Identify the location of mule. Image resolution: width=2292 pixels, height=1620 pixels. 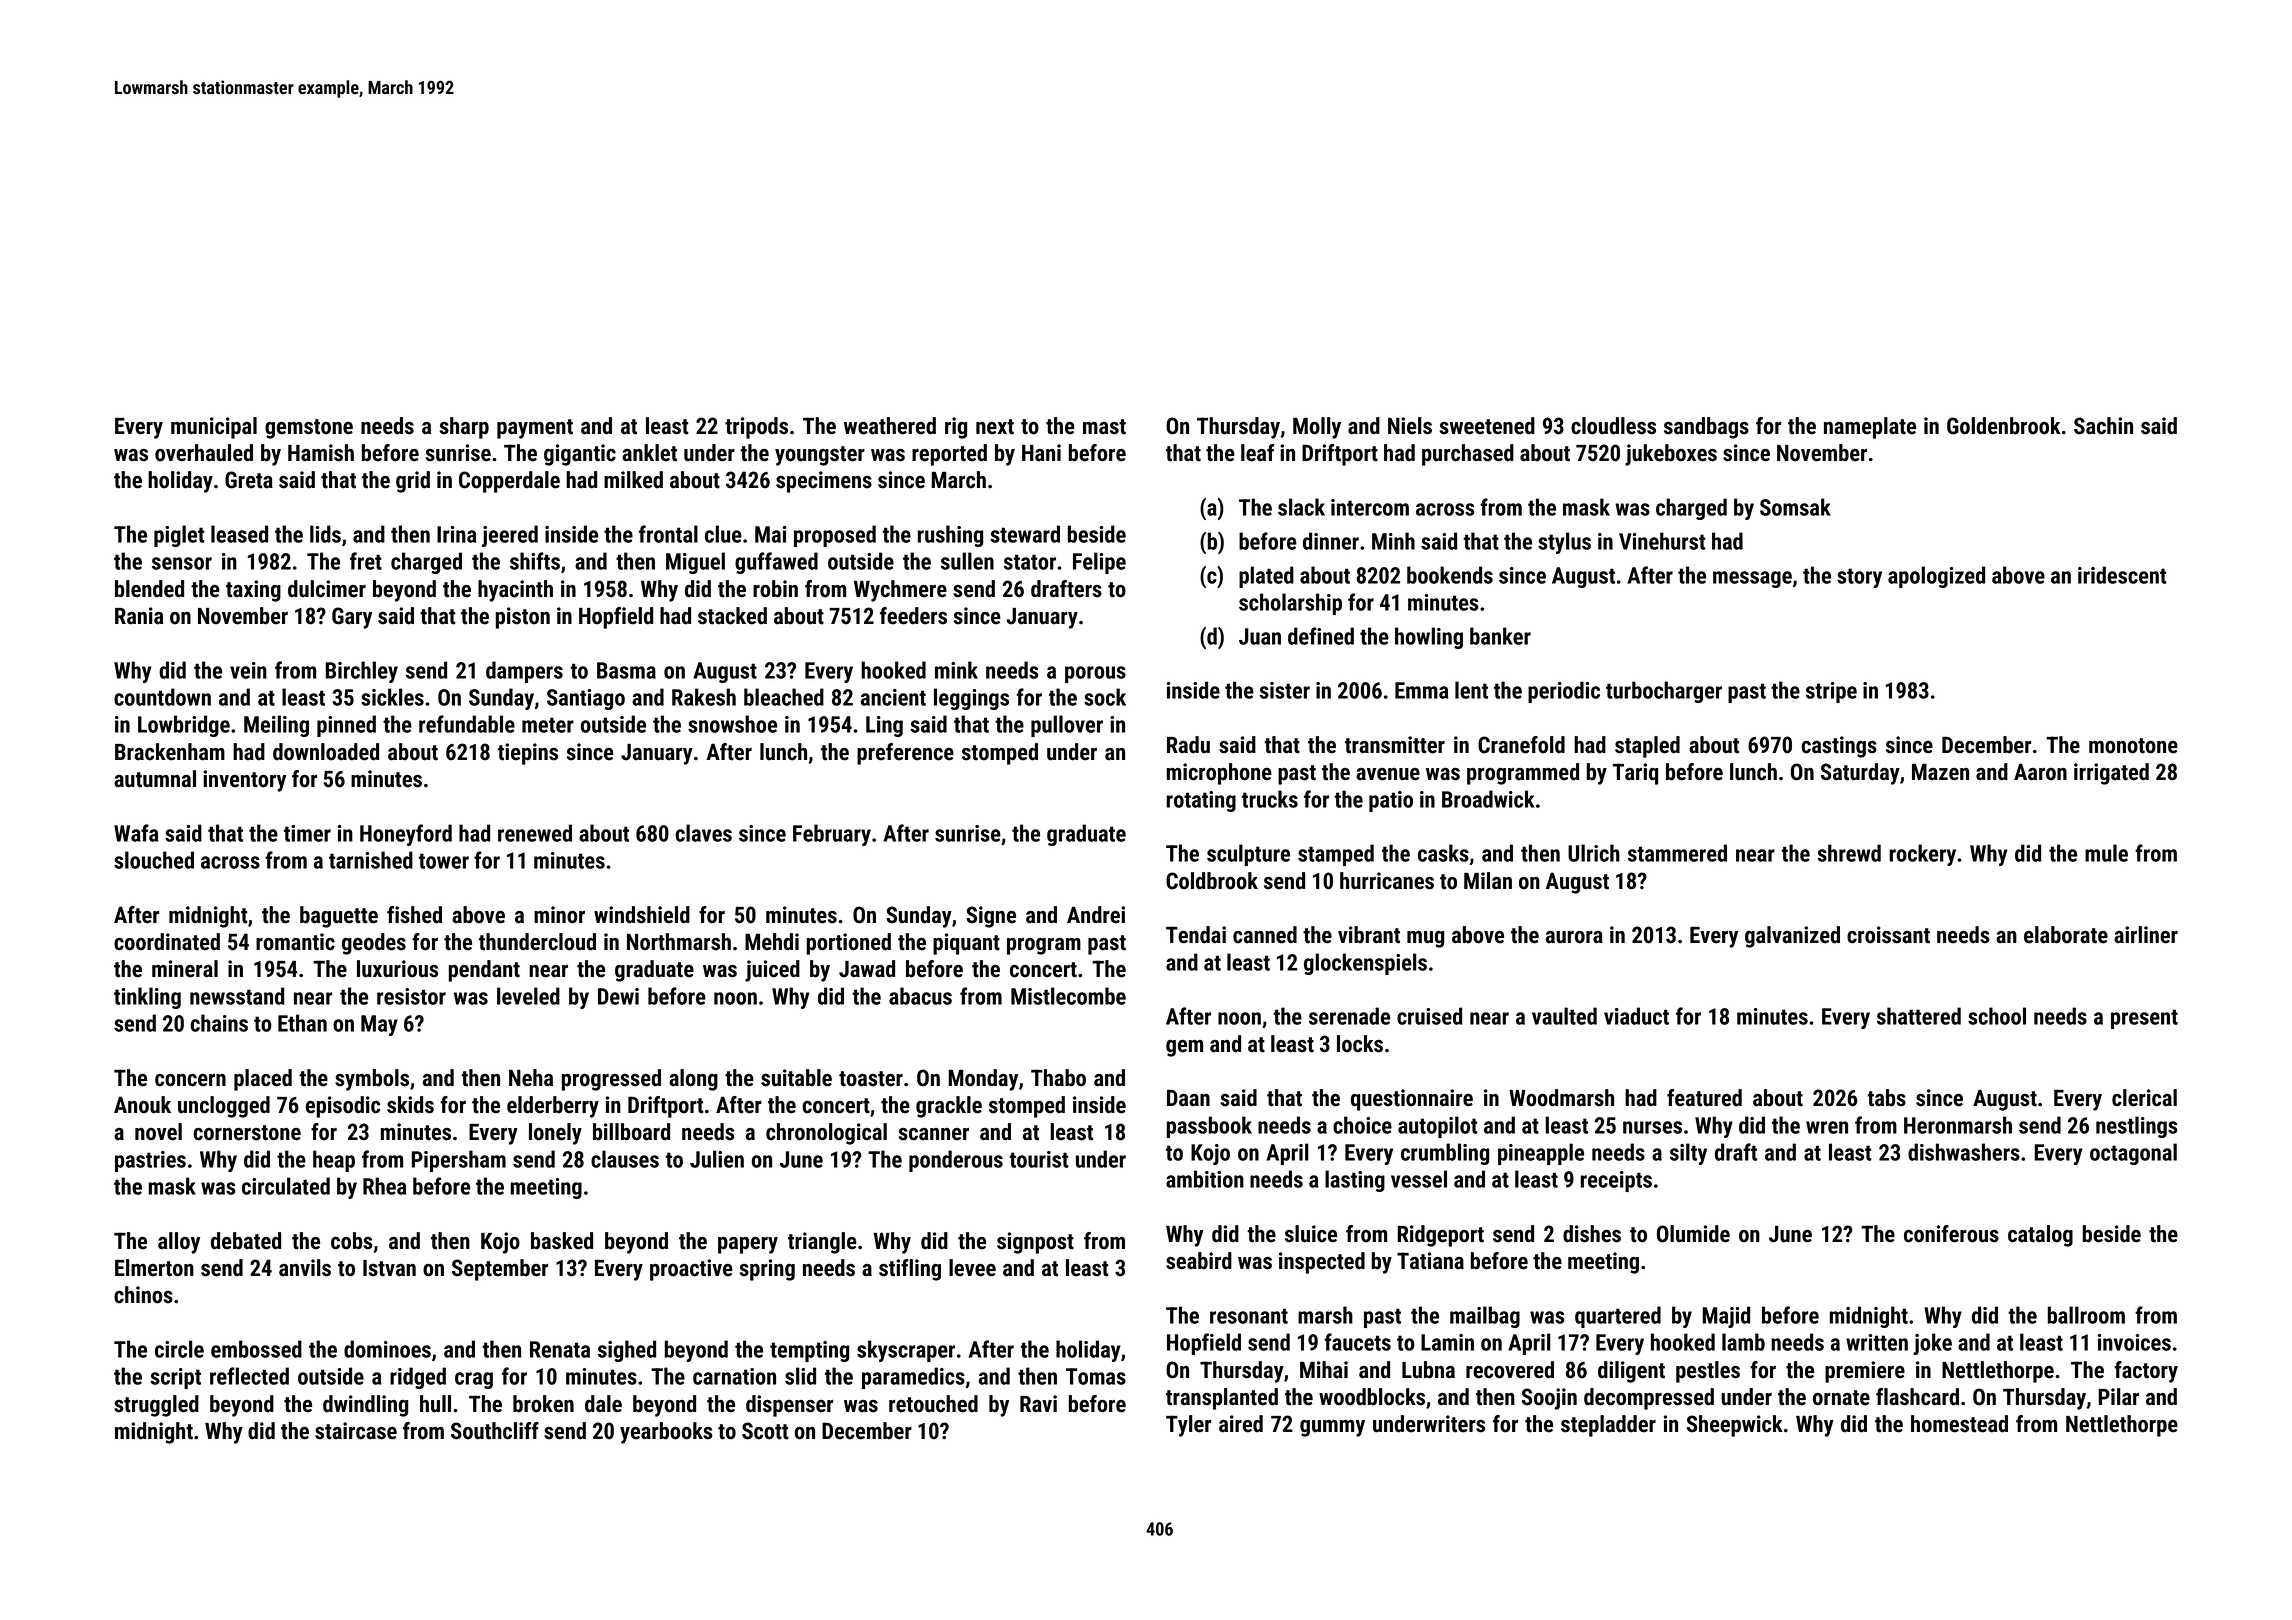
(2106, 853).
